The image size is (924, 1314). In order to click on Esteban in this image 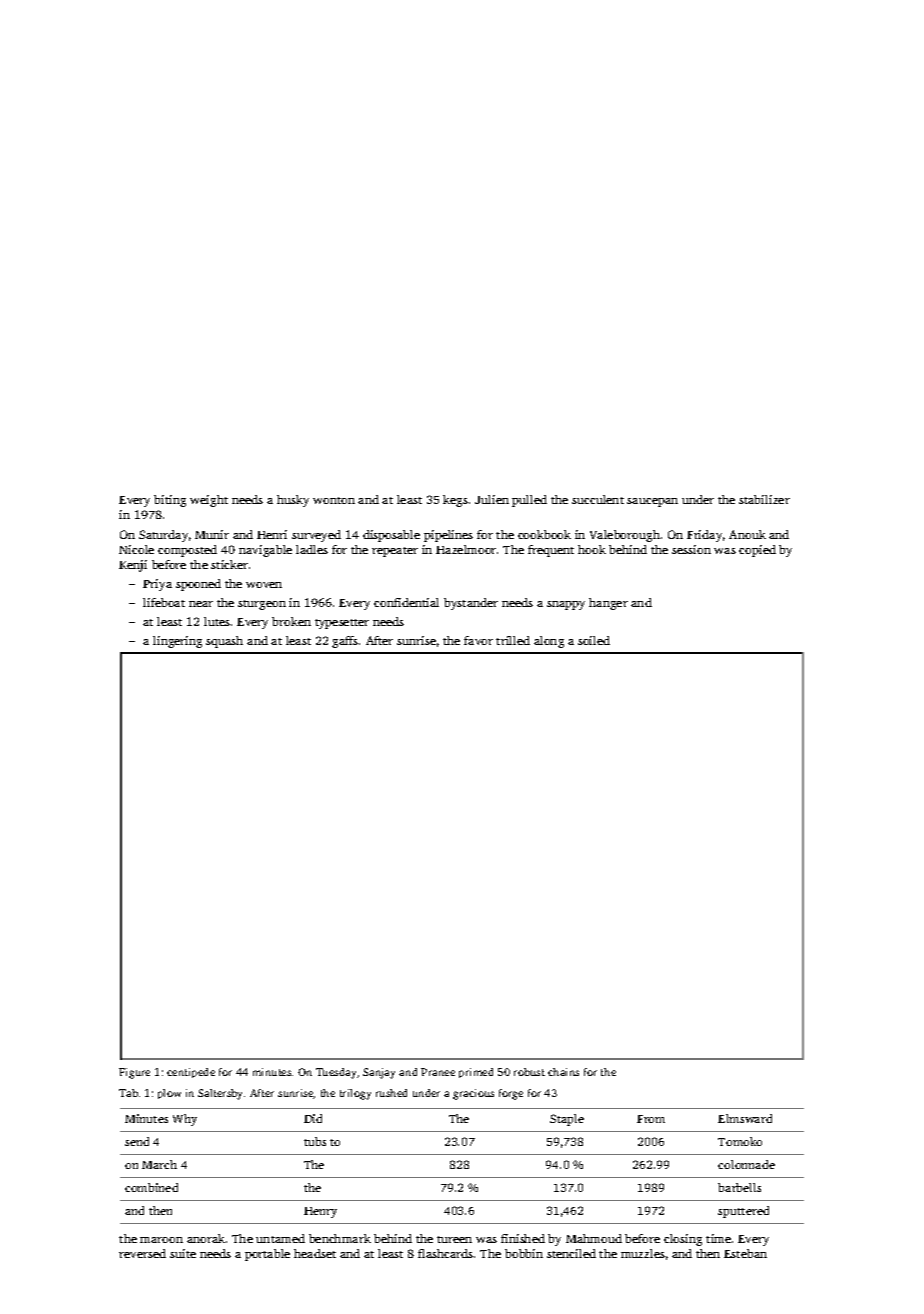, I will do `click(745, 1253)`.
